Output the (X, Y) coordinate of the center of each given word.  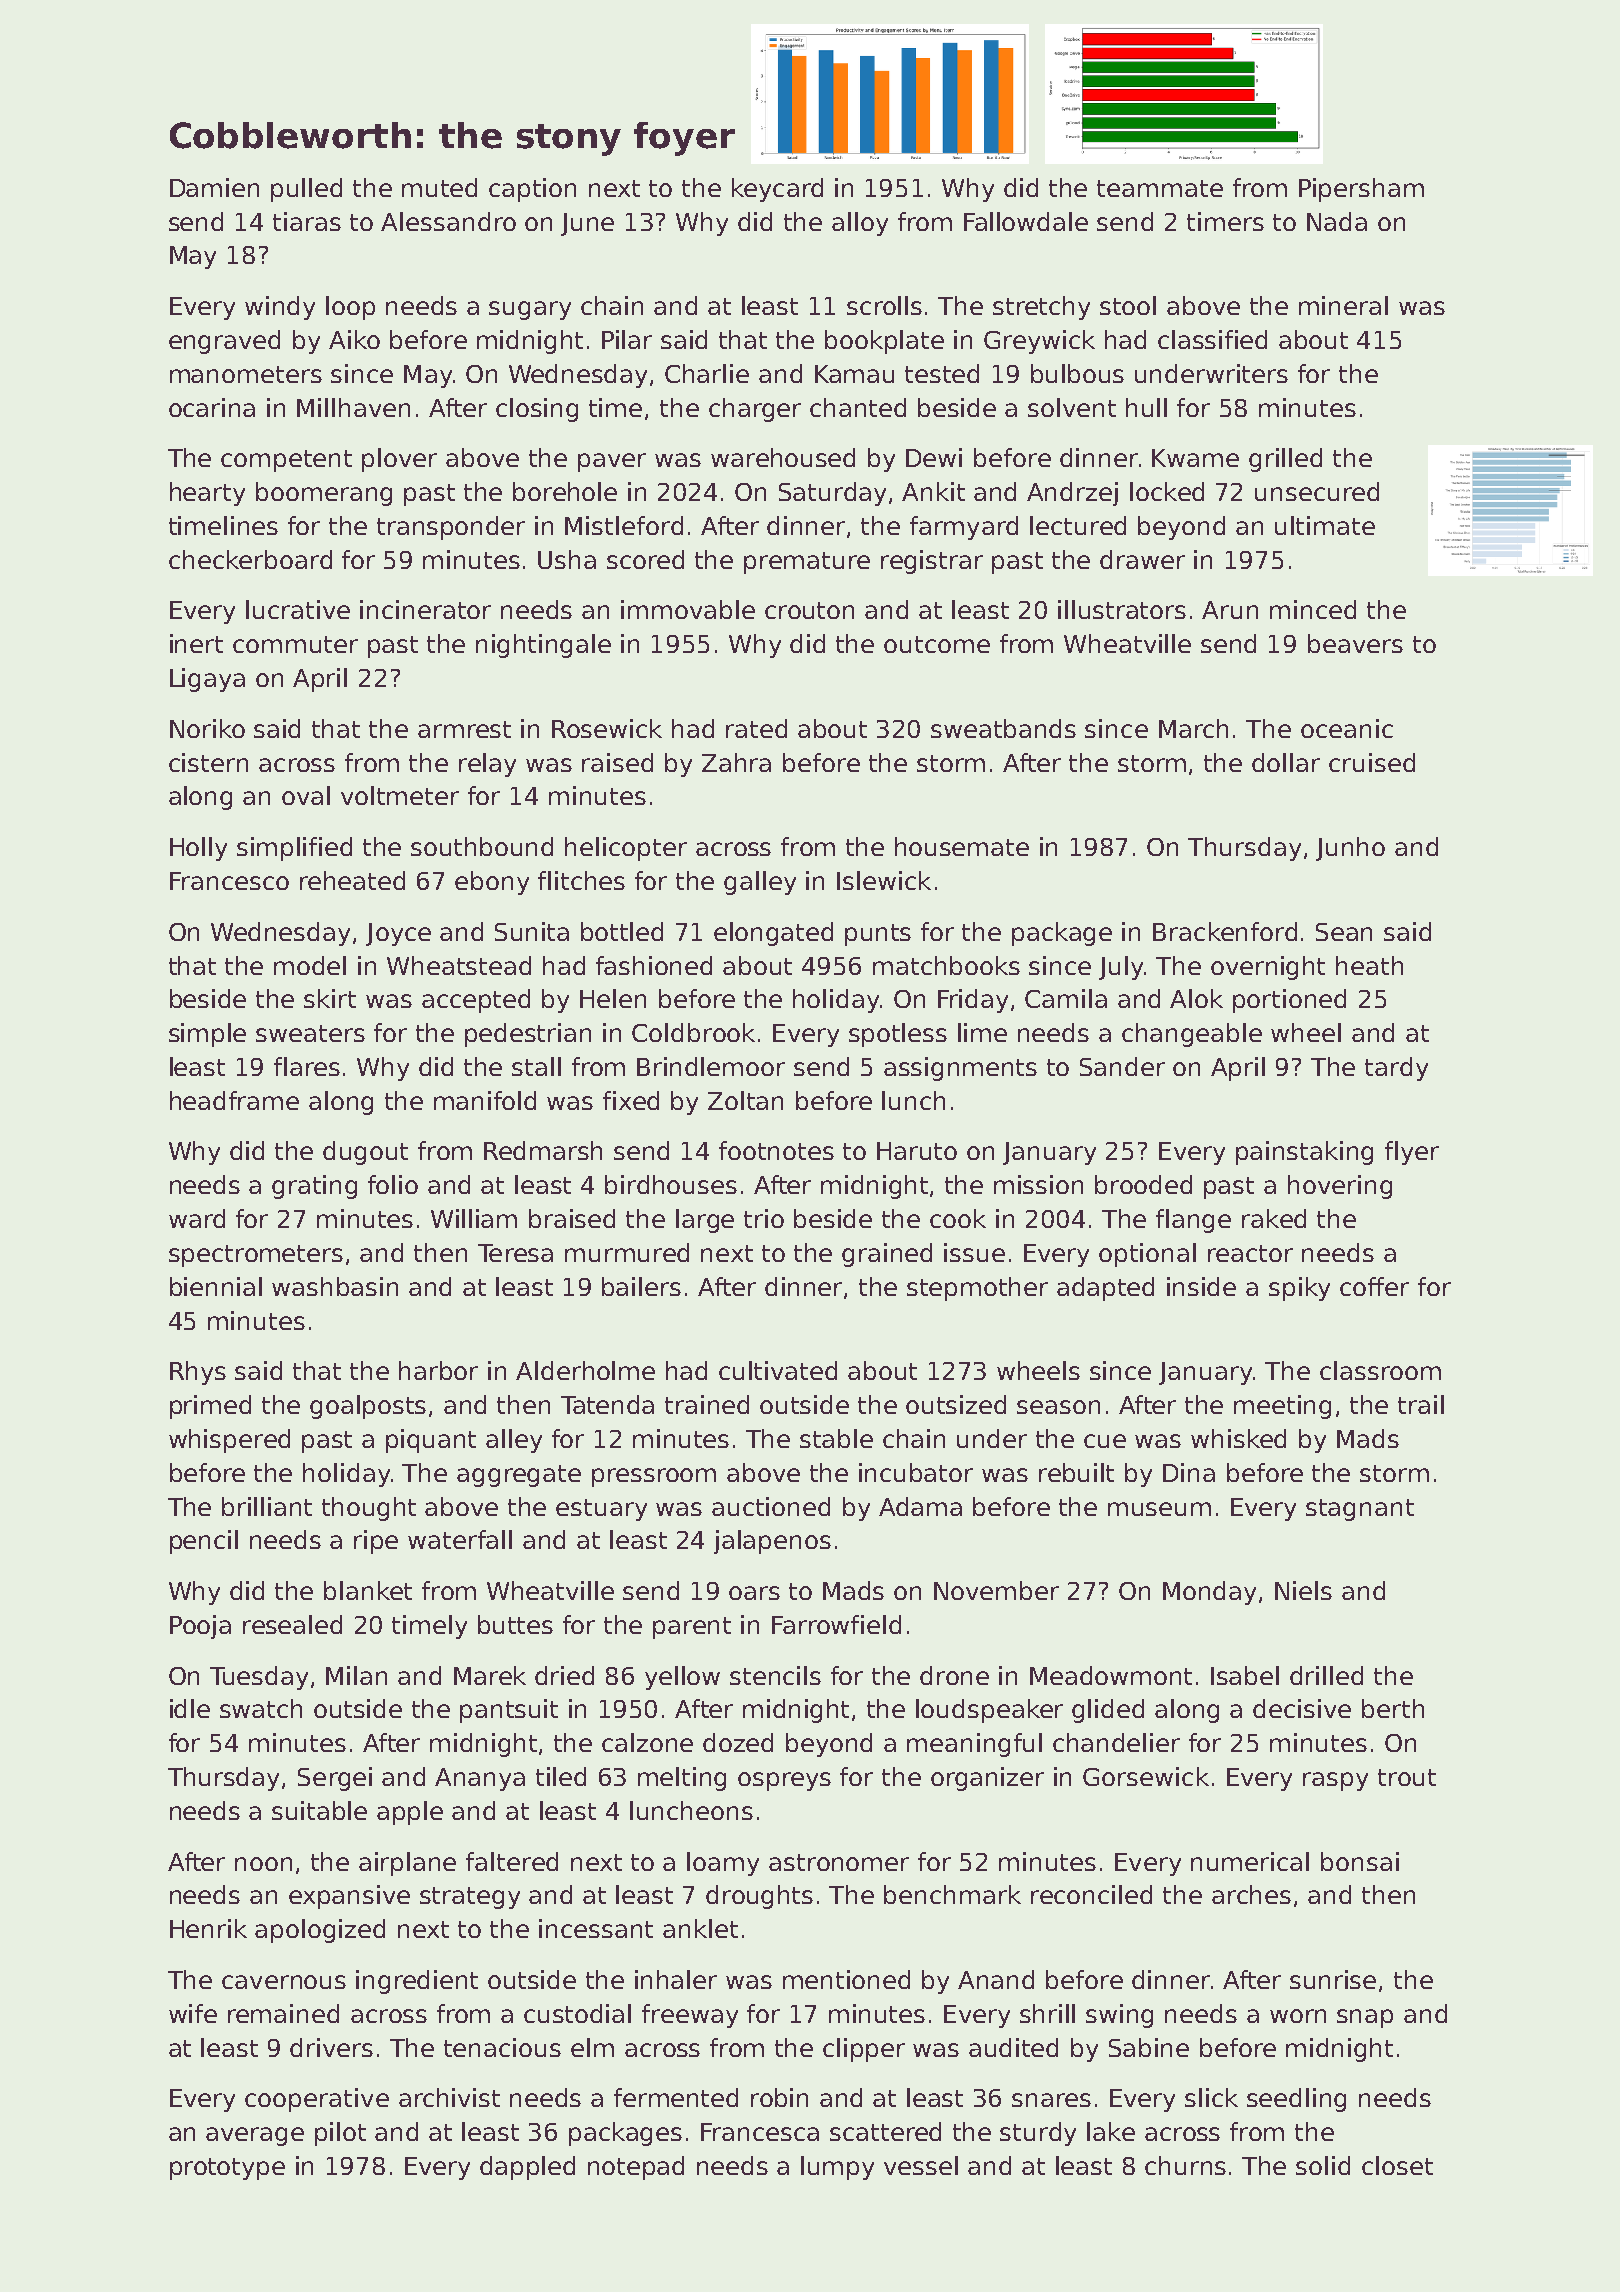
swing (1119, 2016)
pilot (340, 2134)
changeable (1192, 1035)
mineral (1343, 305)
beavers (1355, 643)
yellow (682, 1678)
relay (487, 765)
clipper (864, 2050)
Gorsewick (1146, 1776)
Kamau (854, 374)
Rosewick (607, 728)
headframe (234, 1100)
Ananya (480, 1779)
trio (764, 1218)
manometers (246, 374)
